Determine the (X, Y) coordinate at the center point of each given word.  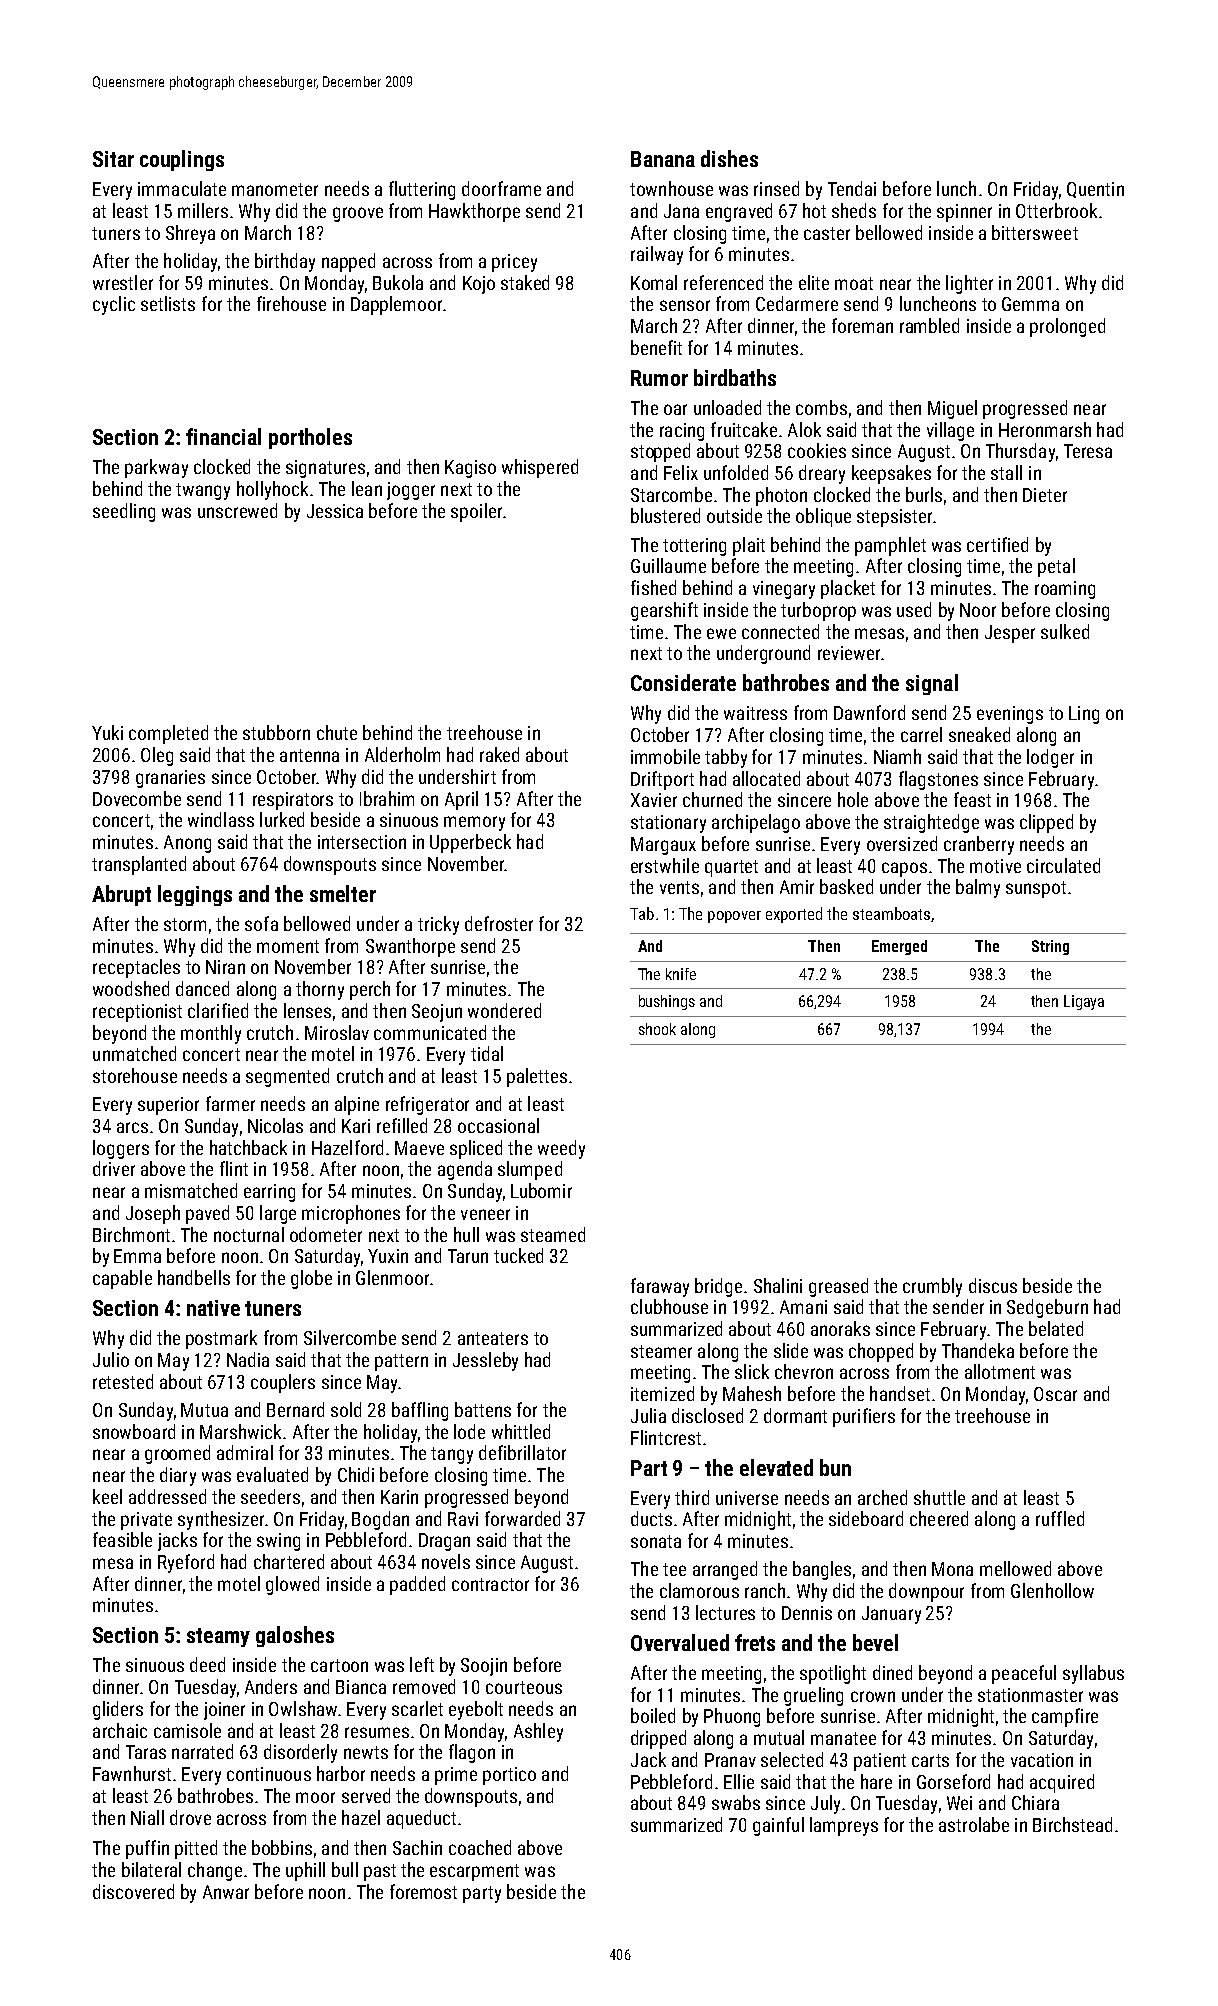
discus (993, 1285)
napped (348, 262)
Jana (681, 211)
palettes (537, 1077)
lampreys (844, 1826)
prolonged (1067, 327)
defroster (499, 923)
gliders (118, 1710)
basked (846, 886)
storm (185, 924)
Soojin (484, 1667)
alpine (357, 1105)
